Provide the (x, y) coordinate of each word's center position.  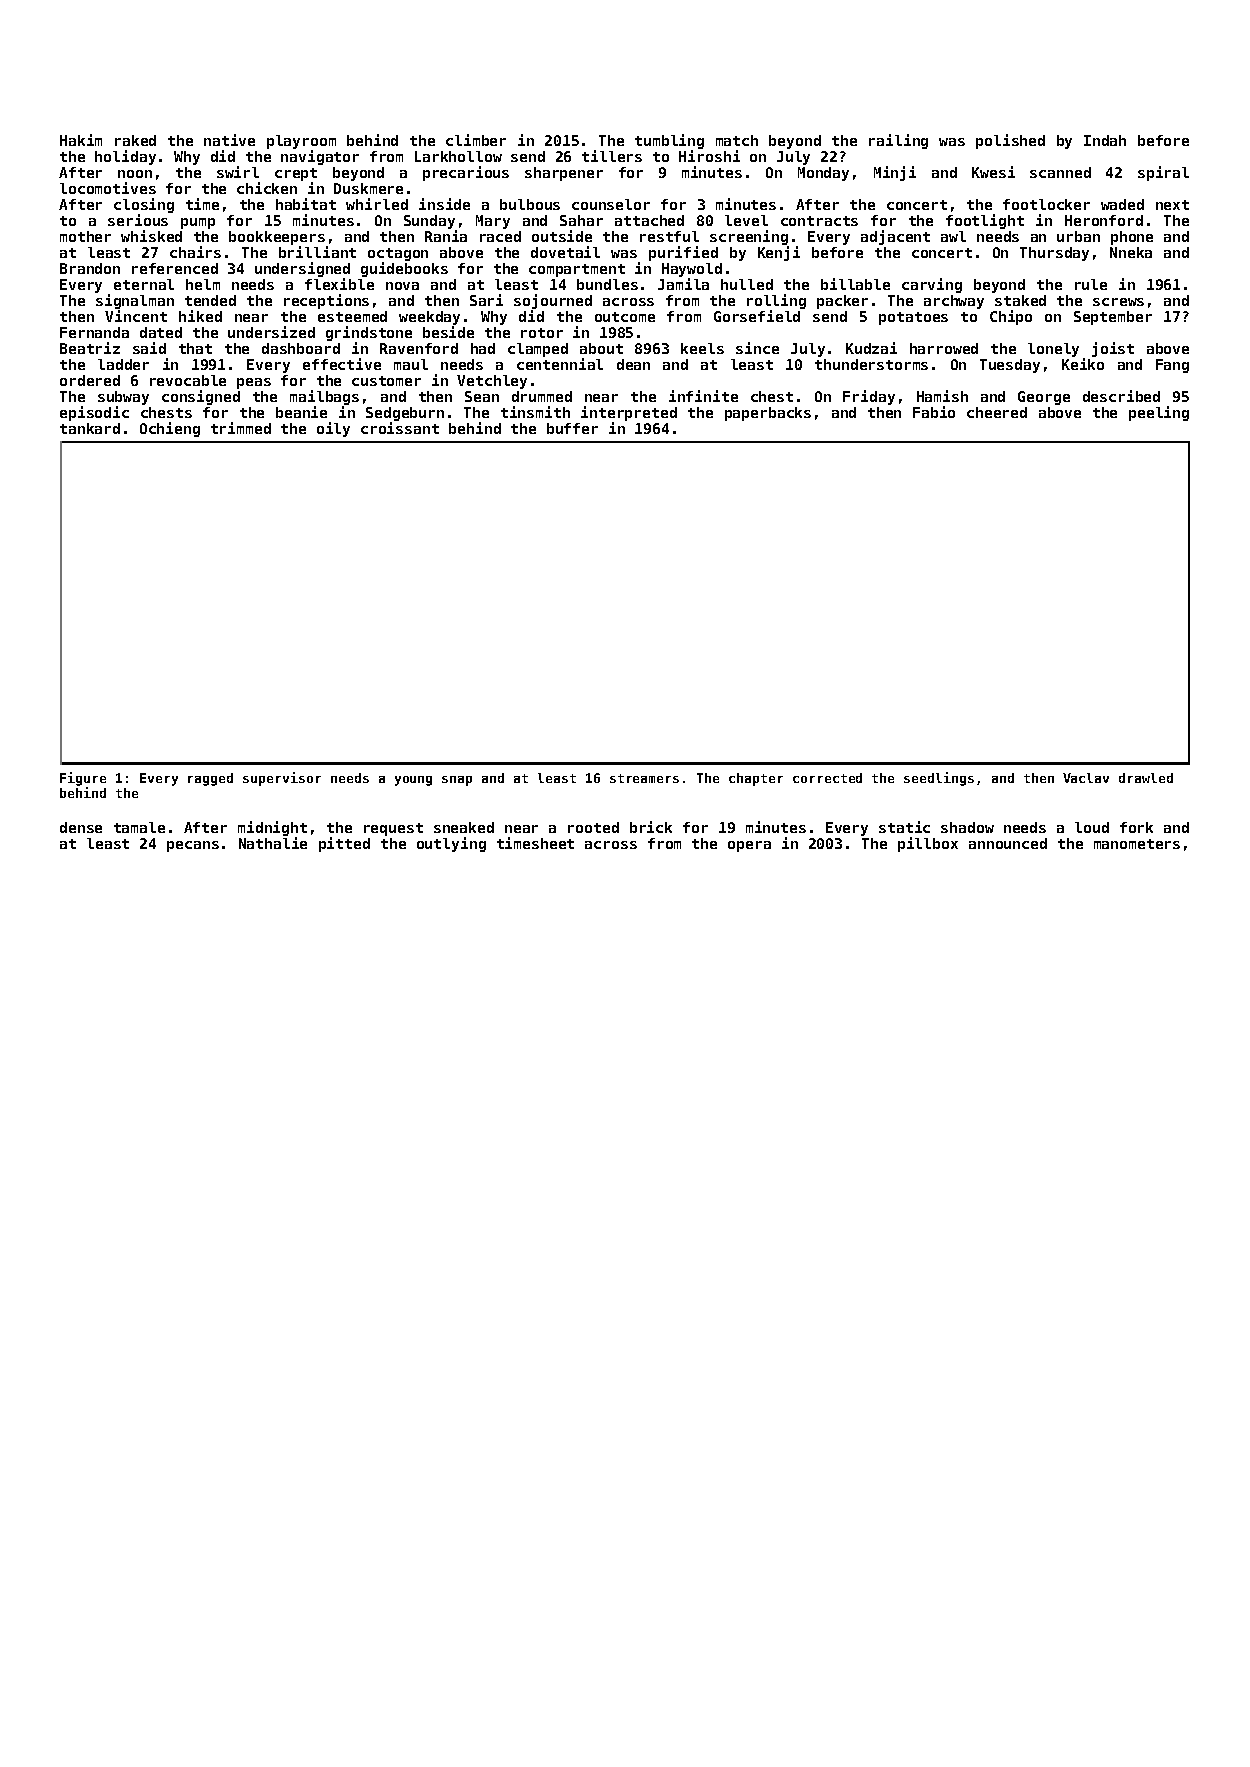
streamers (644, 778)
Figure (83, 779)
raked (135, 140)
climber (476, 140)
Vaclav (1086, 778)
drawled (1146, 778)
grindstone (369, 333)
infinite (703, 396)
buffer (572, 428)
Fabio (934, 412)
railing (898, 141)
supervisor (282, 779)
